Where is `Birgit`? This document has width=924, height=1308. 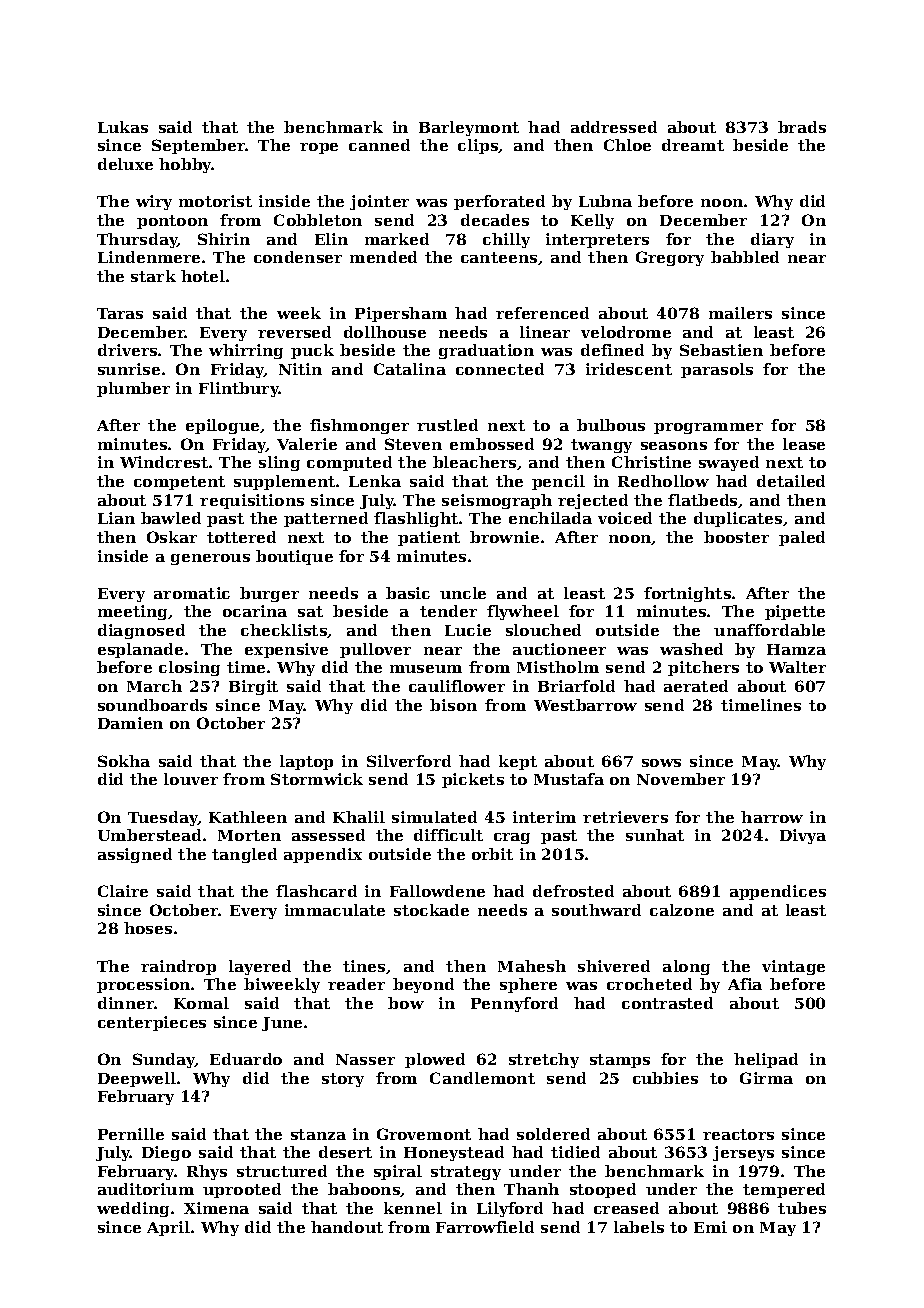 Birgit is located at coordinates (253, 687).
